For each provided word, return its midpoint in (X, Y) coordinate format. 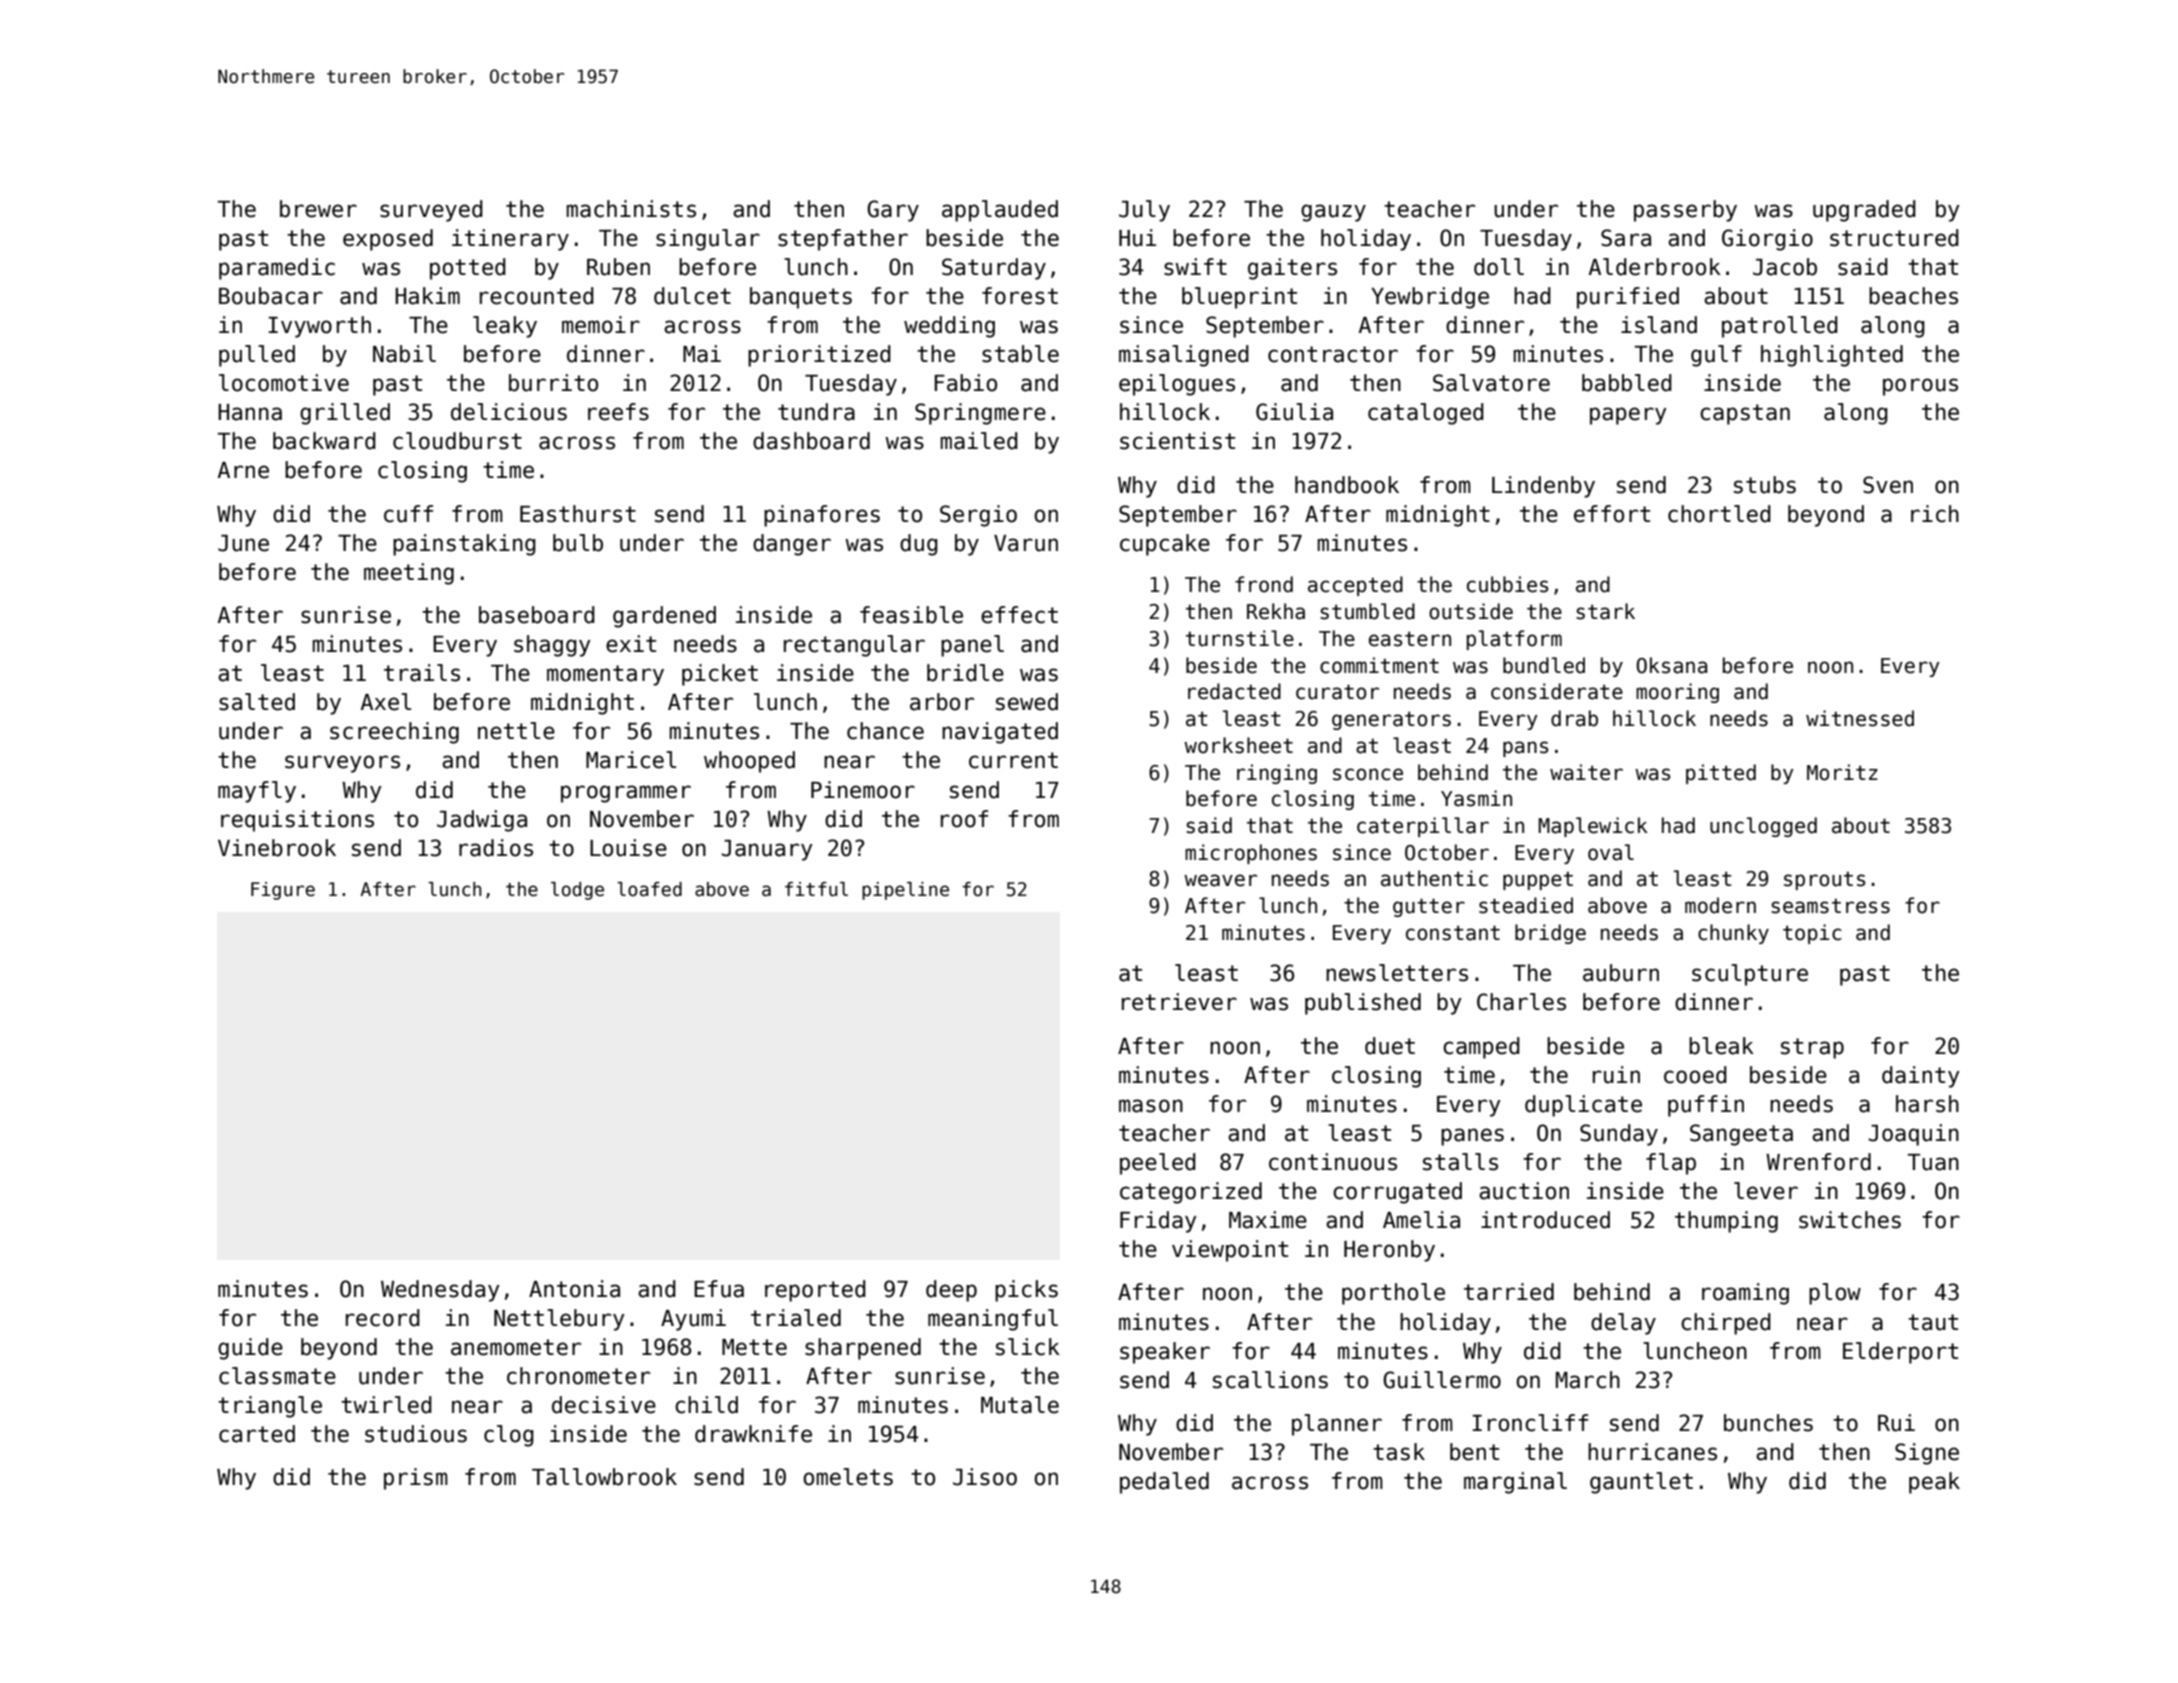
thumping (1726, 1222)
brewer (318, 209)
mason (1151, 1106)
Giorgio (1767, 240)
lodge (577, 891)
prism (416, 1479)
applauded (1000, 211)
